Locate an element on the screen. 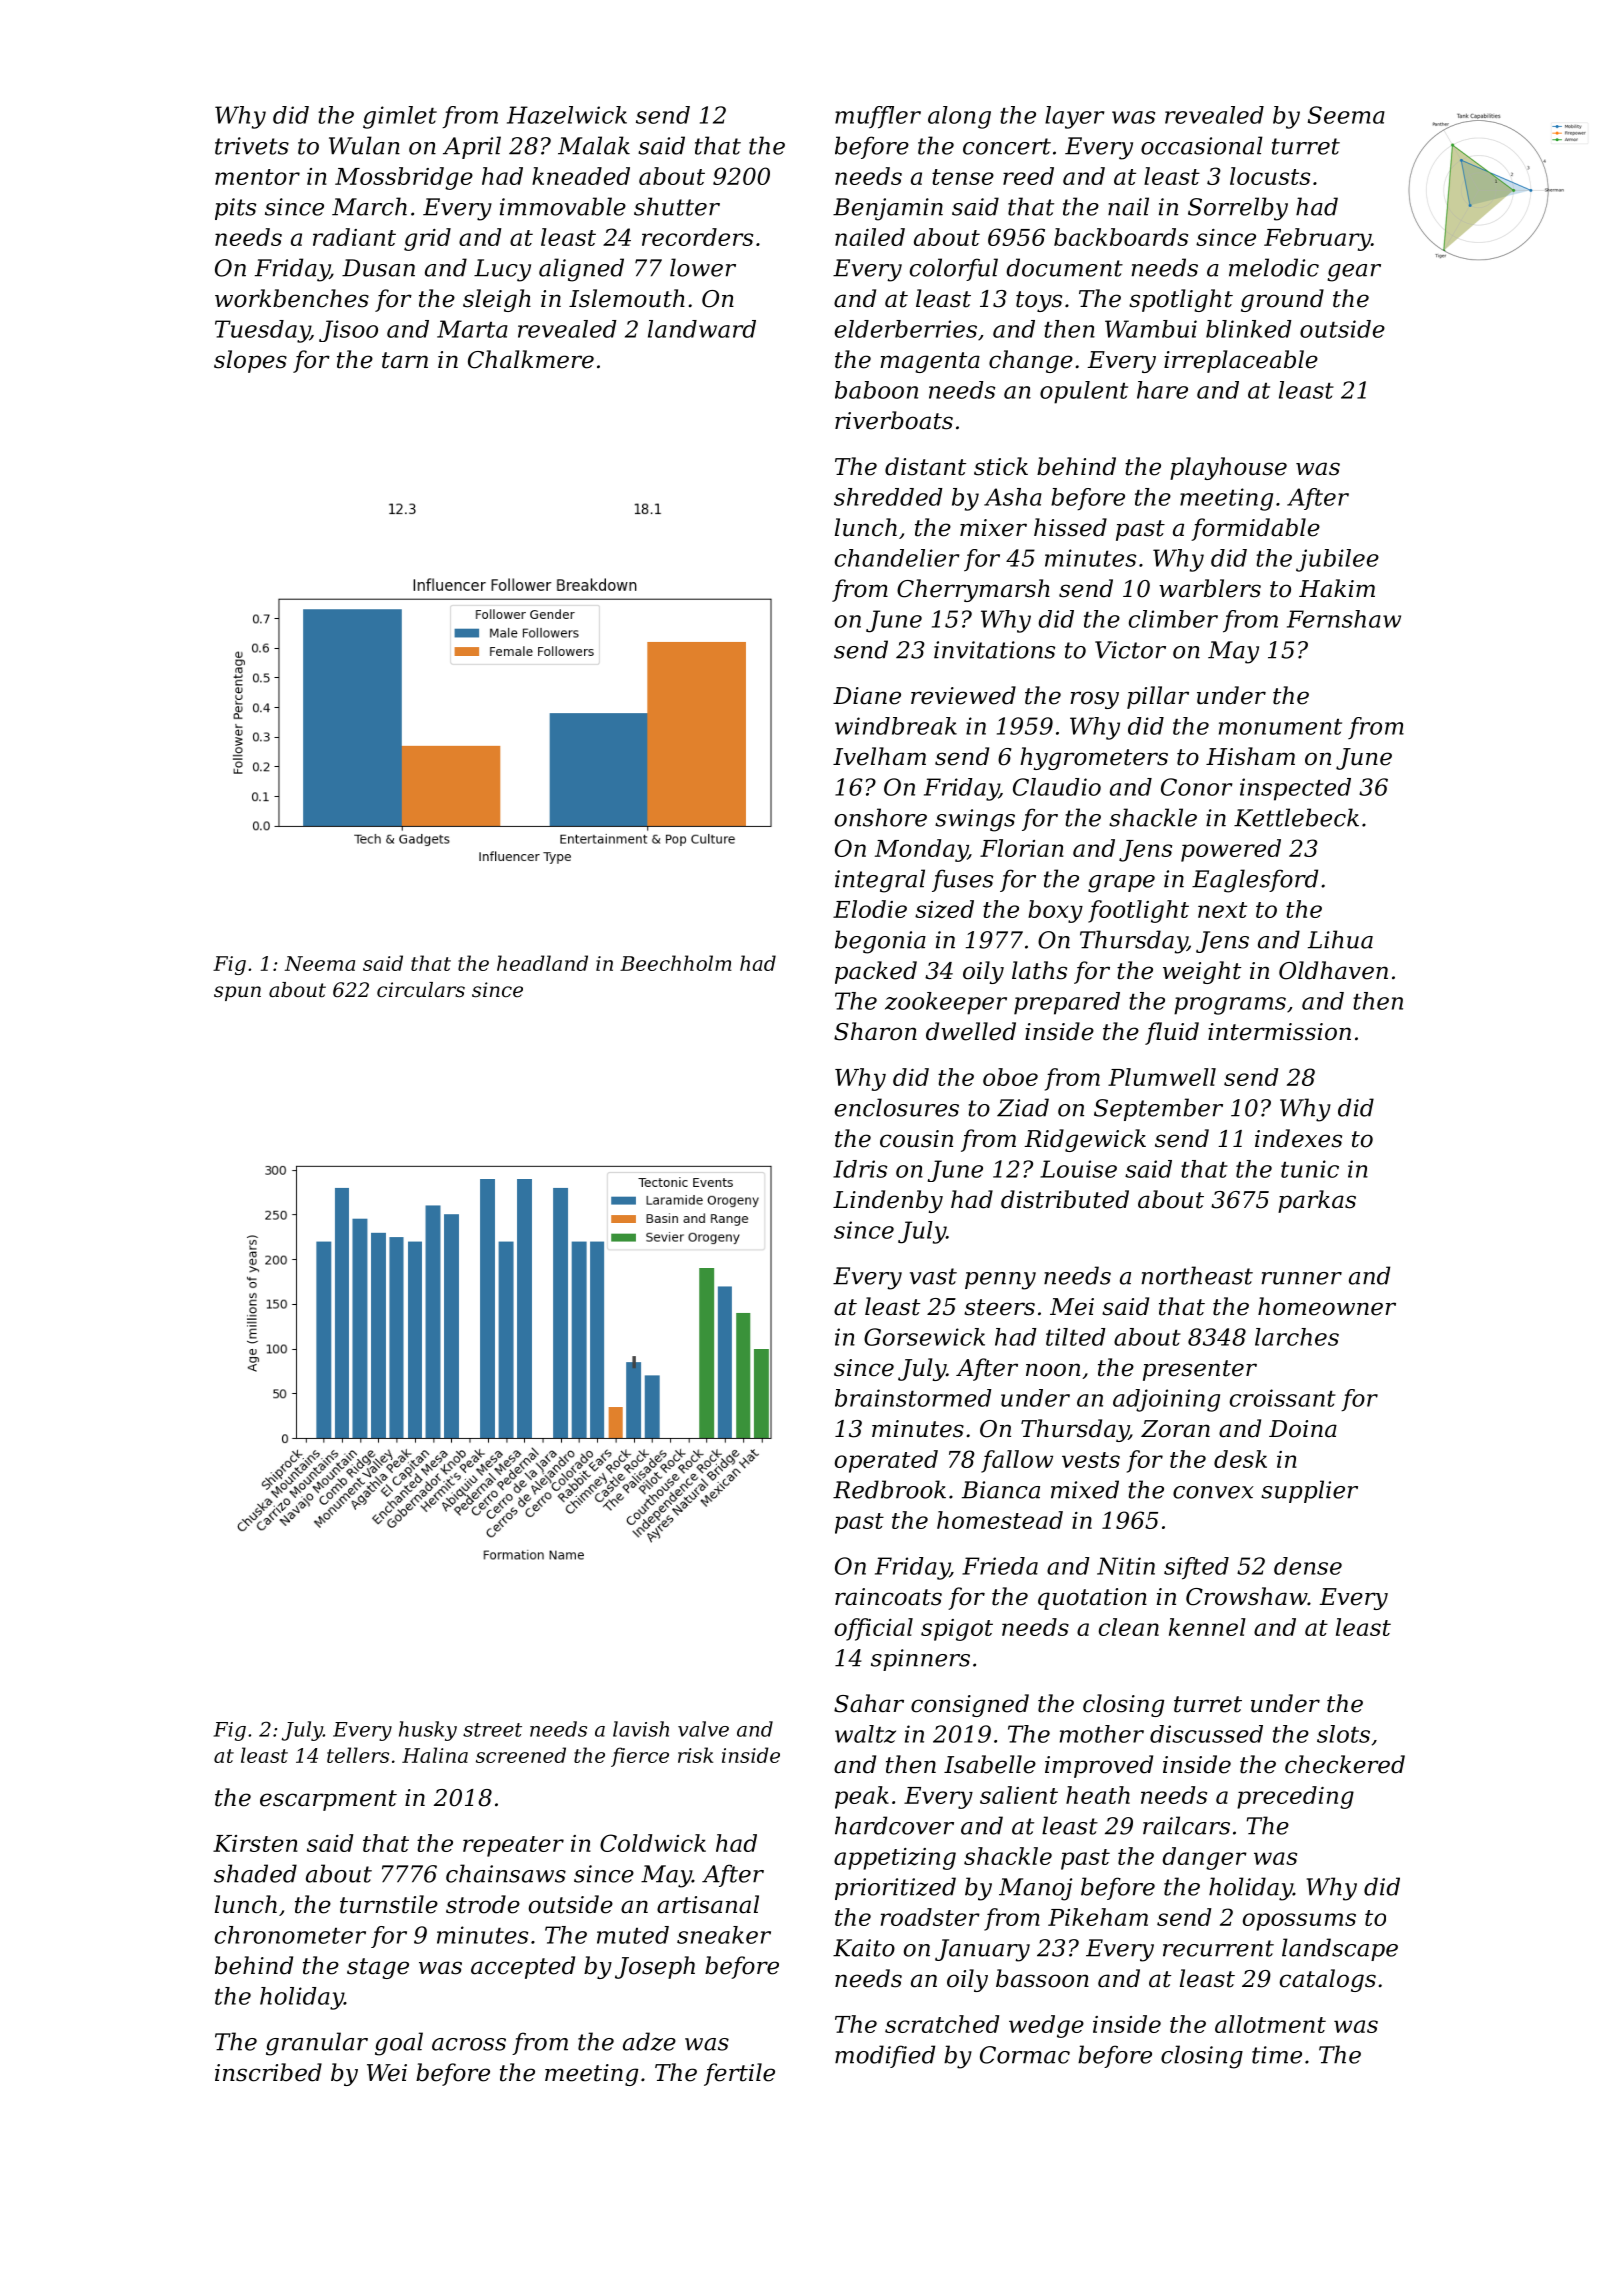 Image resolution: width=1620 pixels, height=2292 pixels. strode is located at coordinates (483, 1904).
